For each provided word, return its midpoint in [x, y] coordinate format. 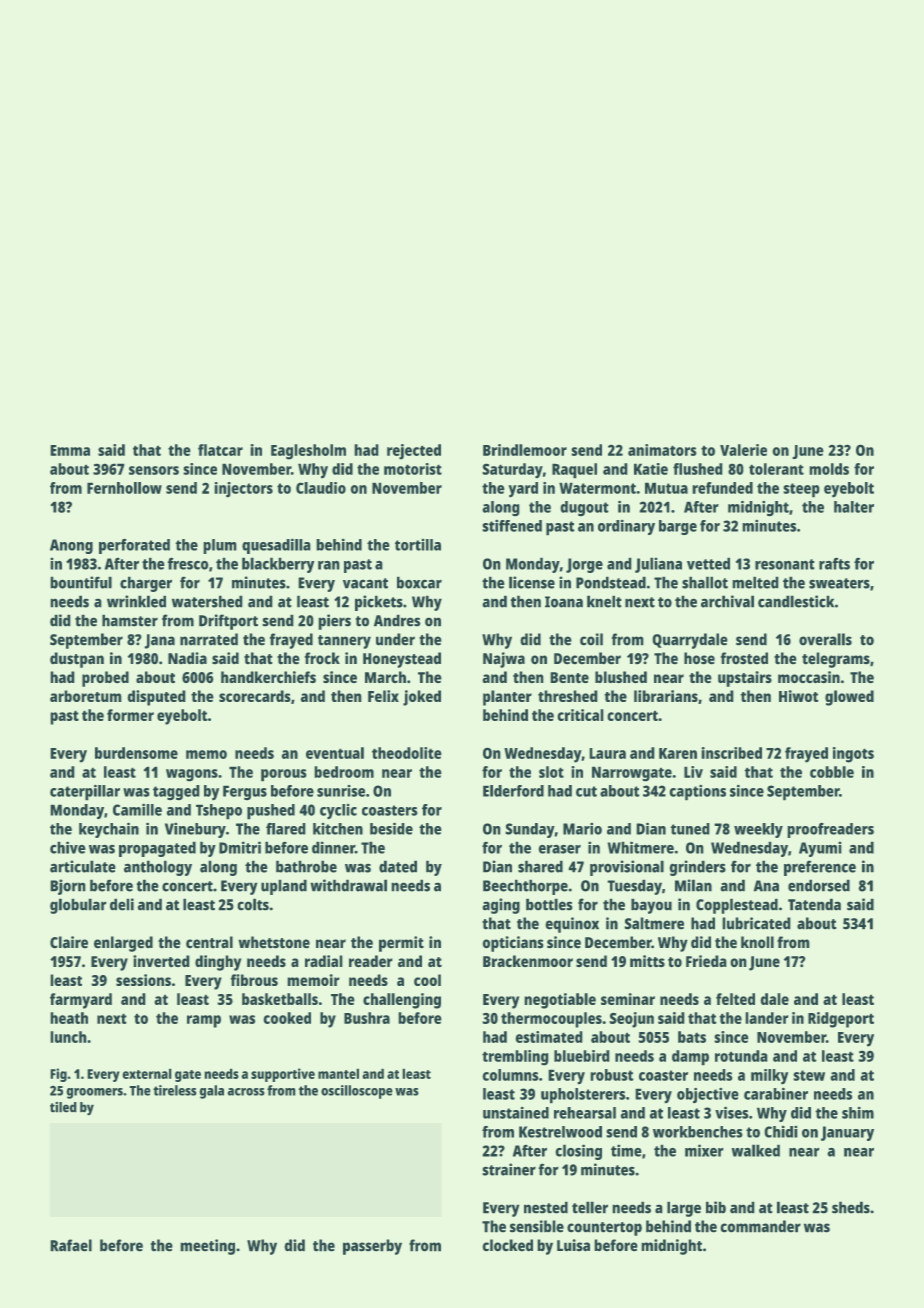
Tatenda [814, 904]
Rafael [71, 1245]
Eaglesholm [308, 452]
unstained [516, 1113]
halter [854, 507]
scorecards [255, 696]
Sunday [530, 830]
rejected [414, 452]
